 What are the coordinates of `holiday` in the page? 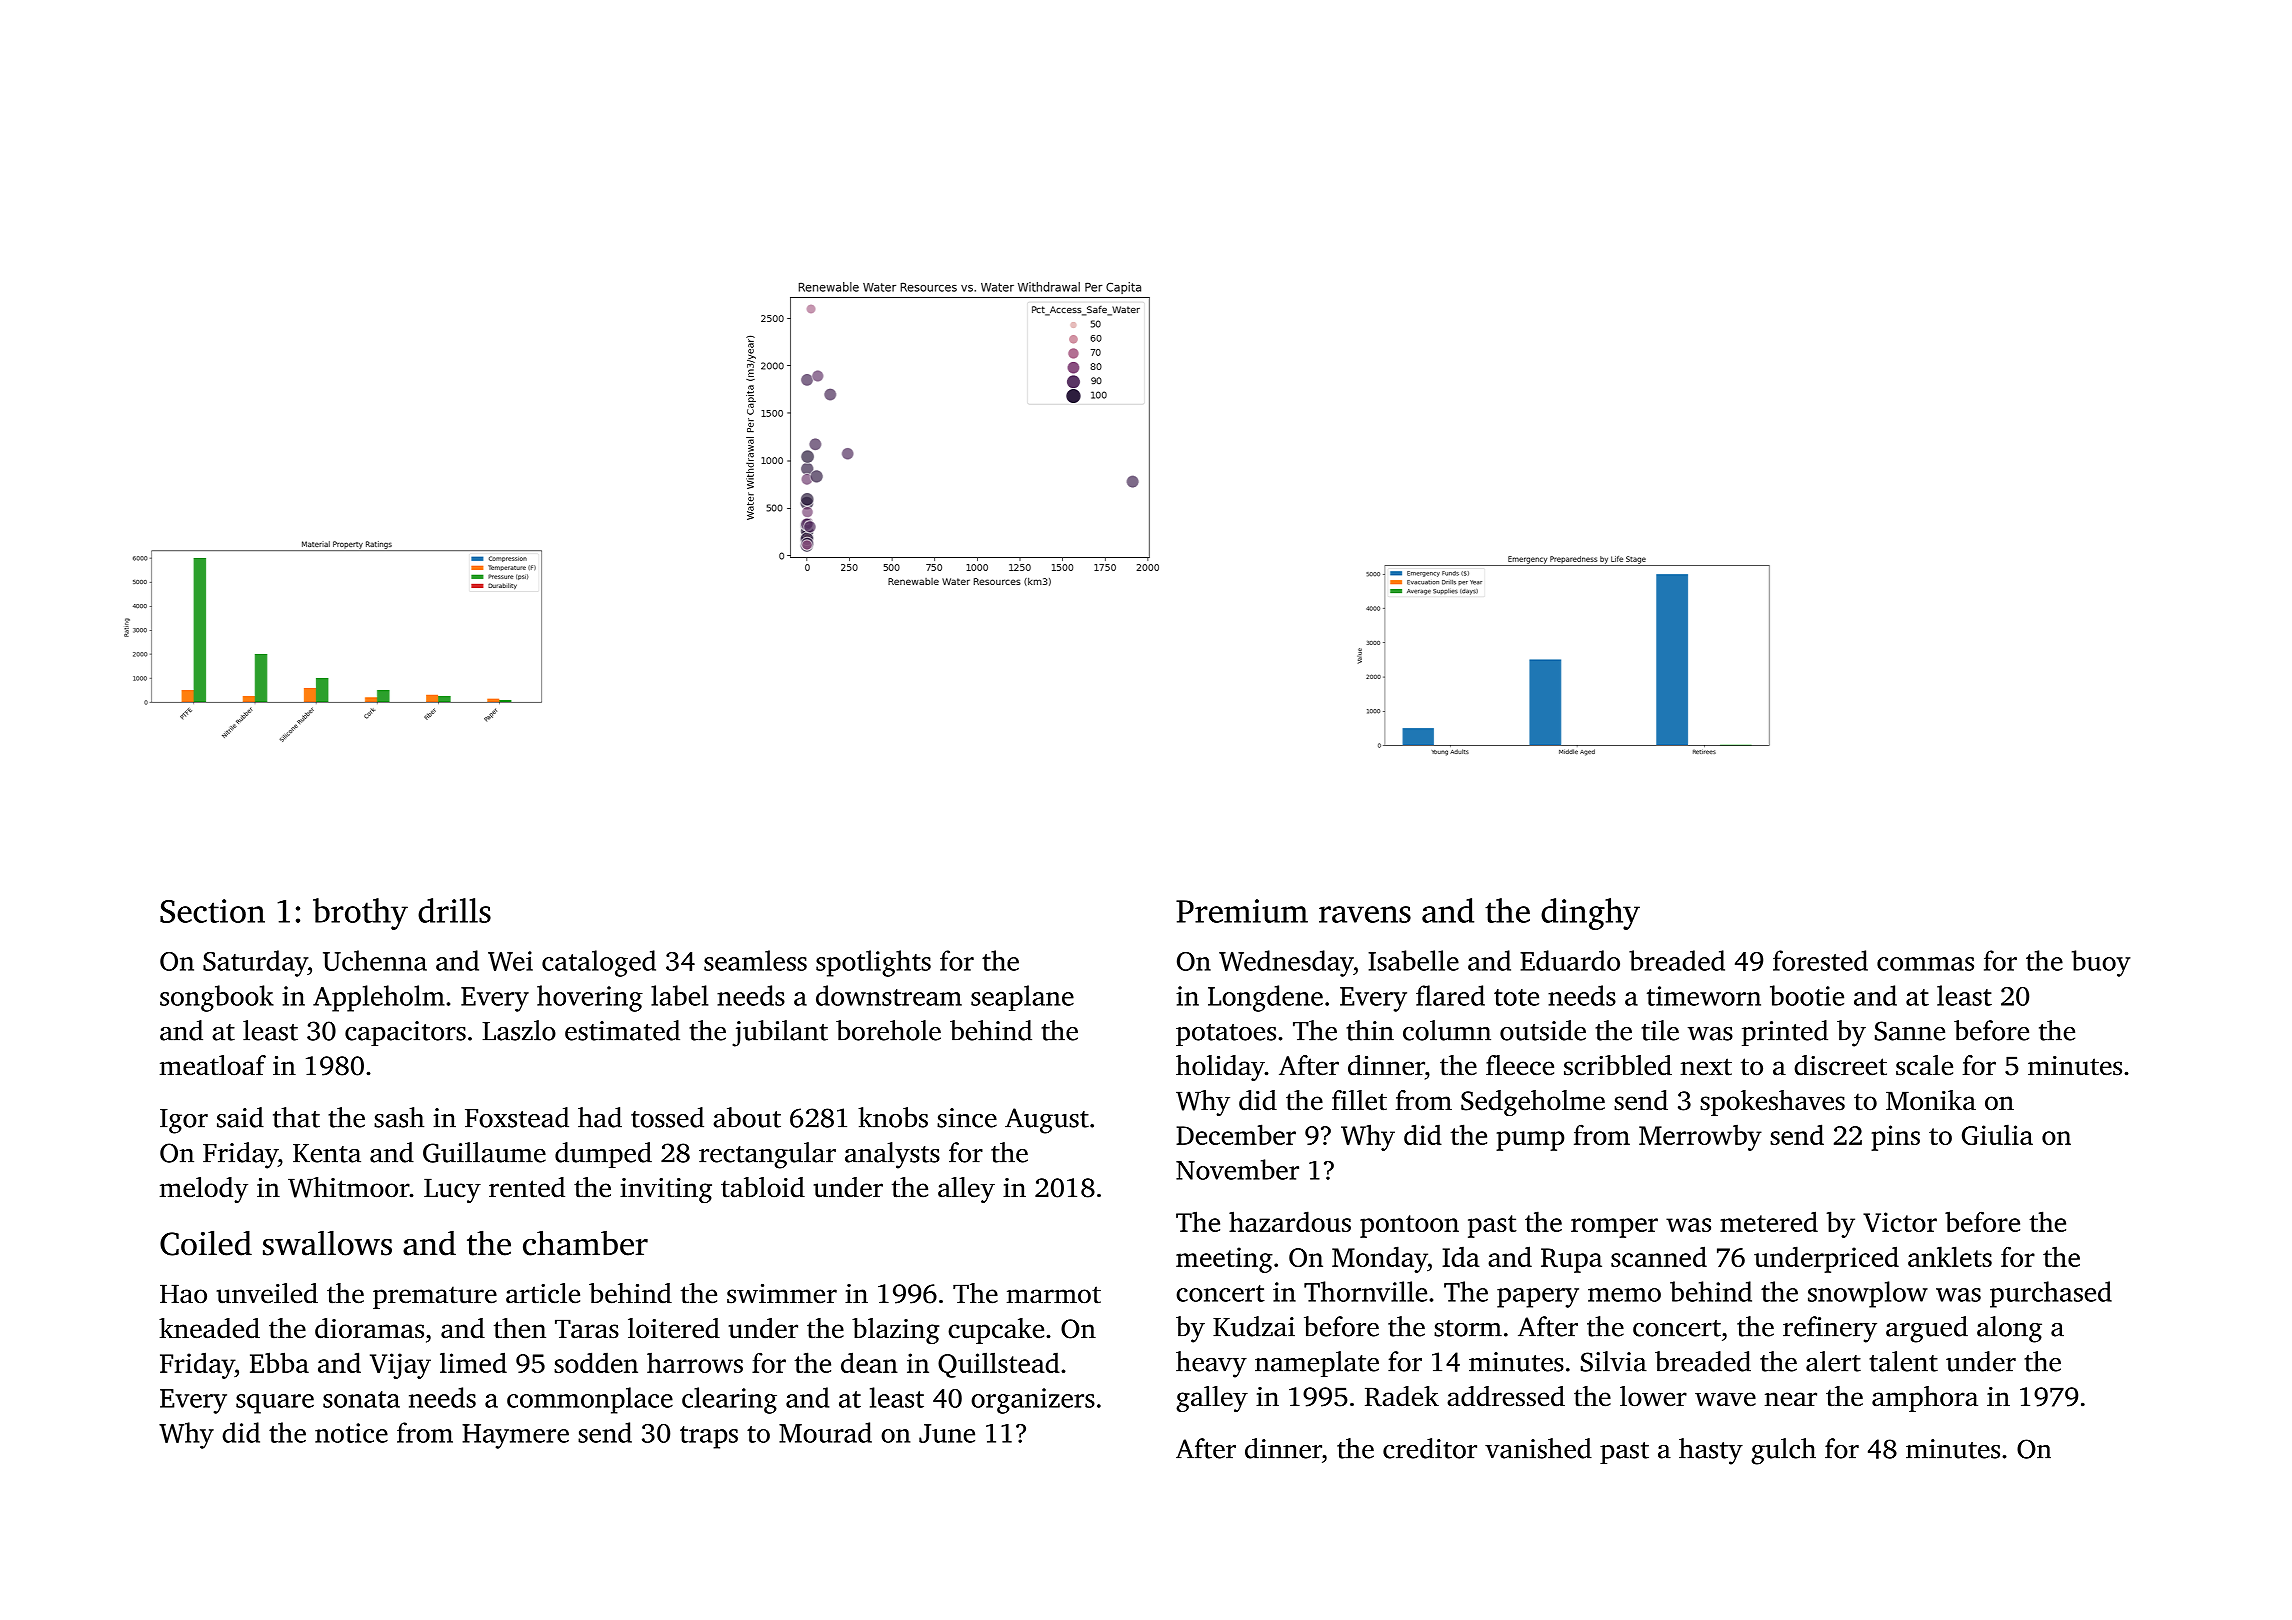 It's located at (1220, 1068).
